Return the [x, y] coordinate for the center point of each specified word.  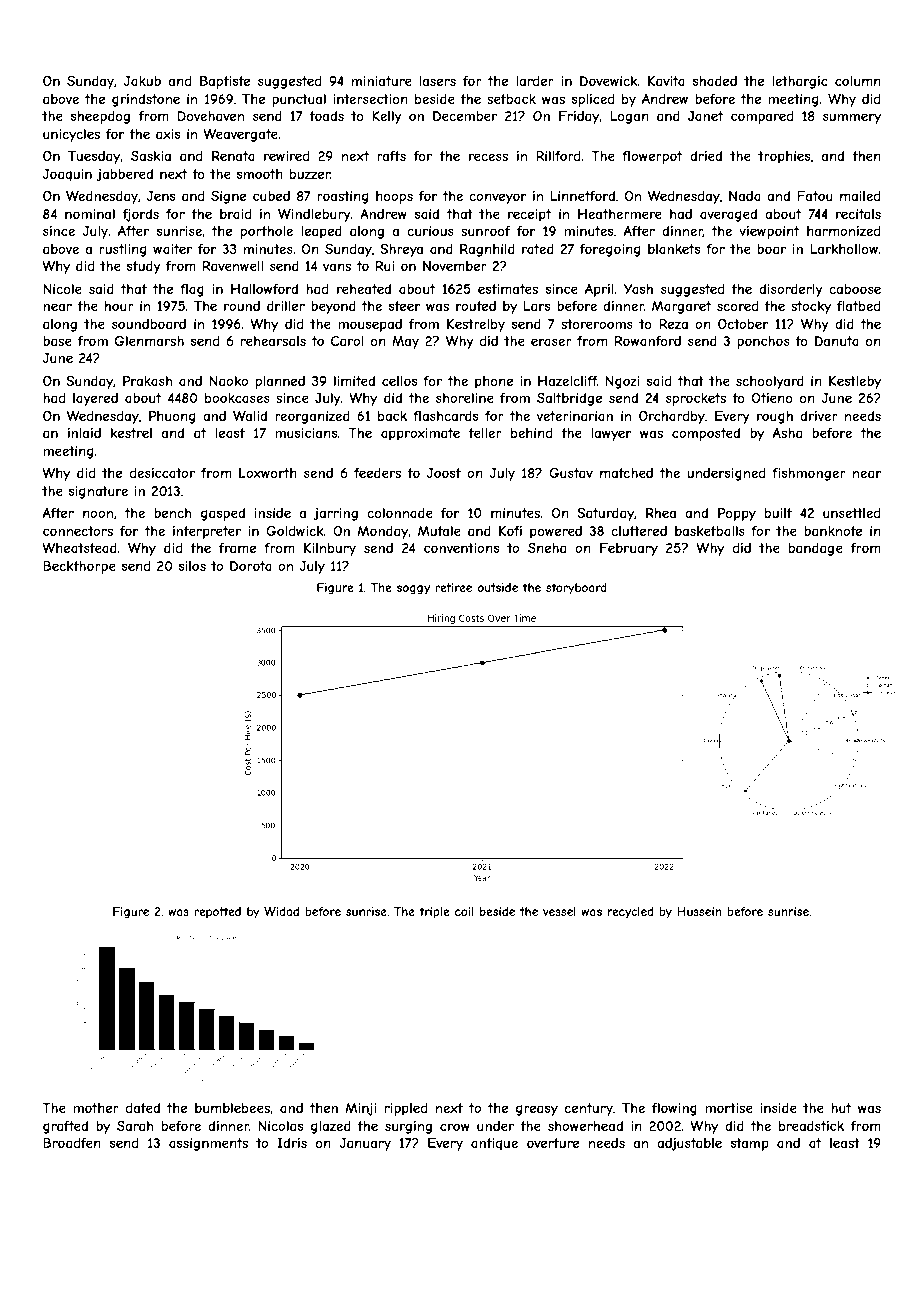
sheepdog [100, 117]
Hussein [699, 911]
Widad [281, 911]
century [589, 1109]
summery [852, 118]
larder [535, 81]
